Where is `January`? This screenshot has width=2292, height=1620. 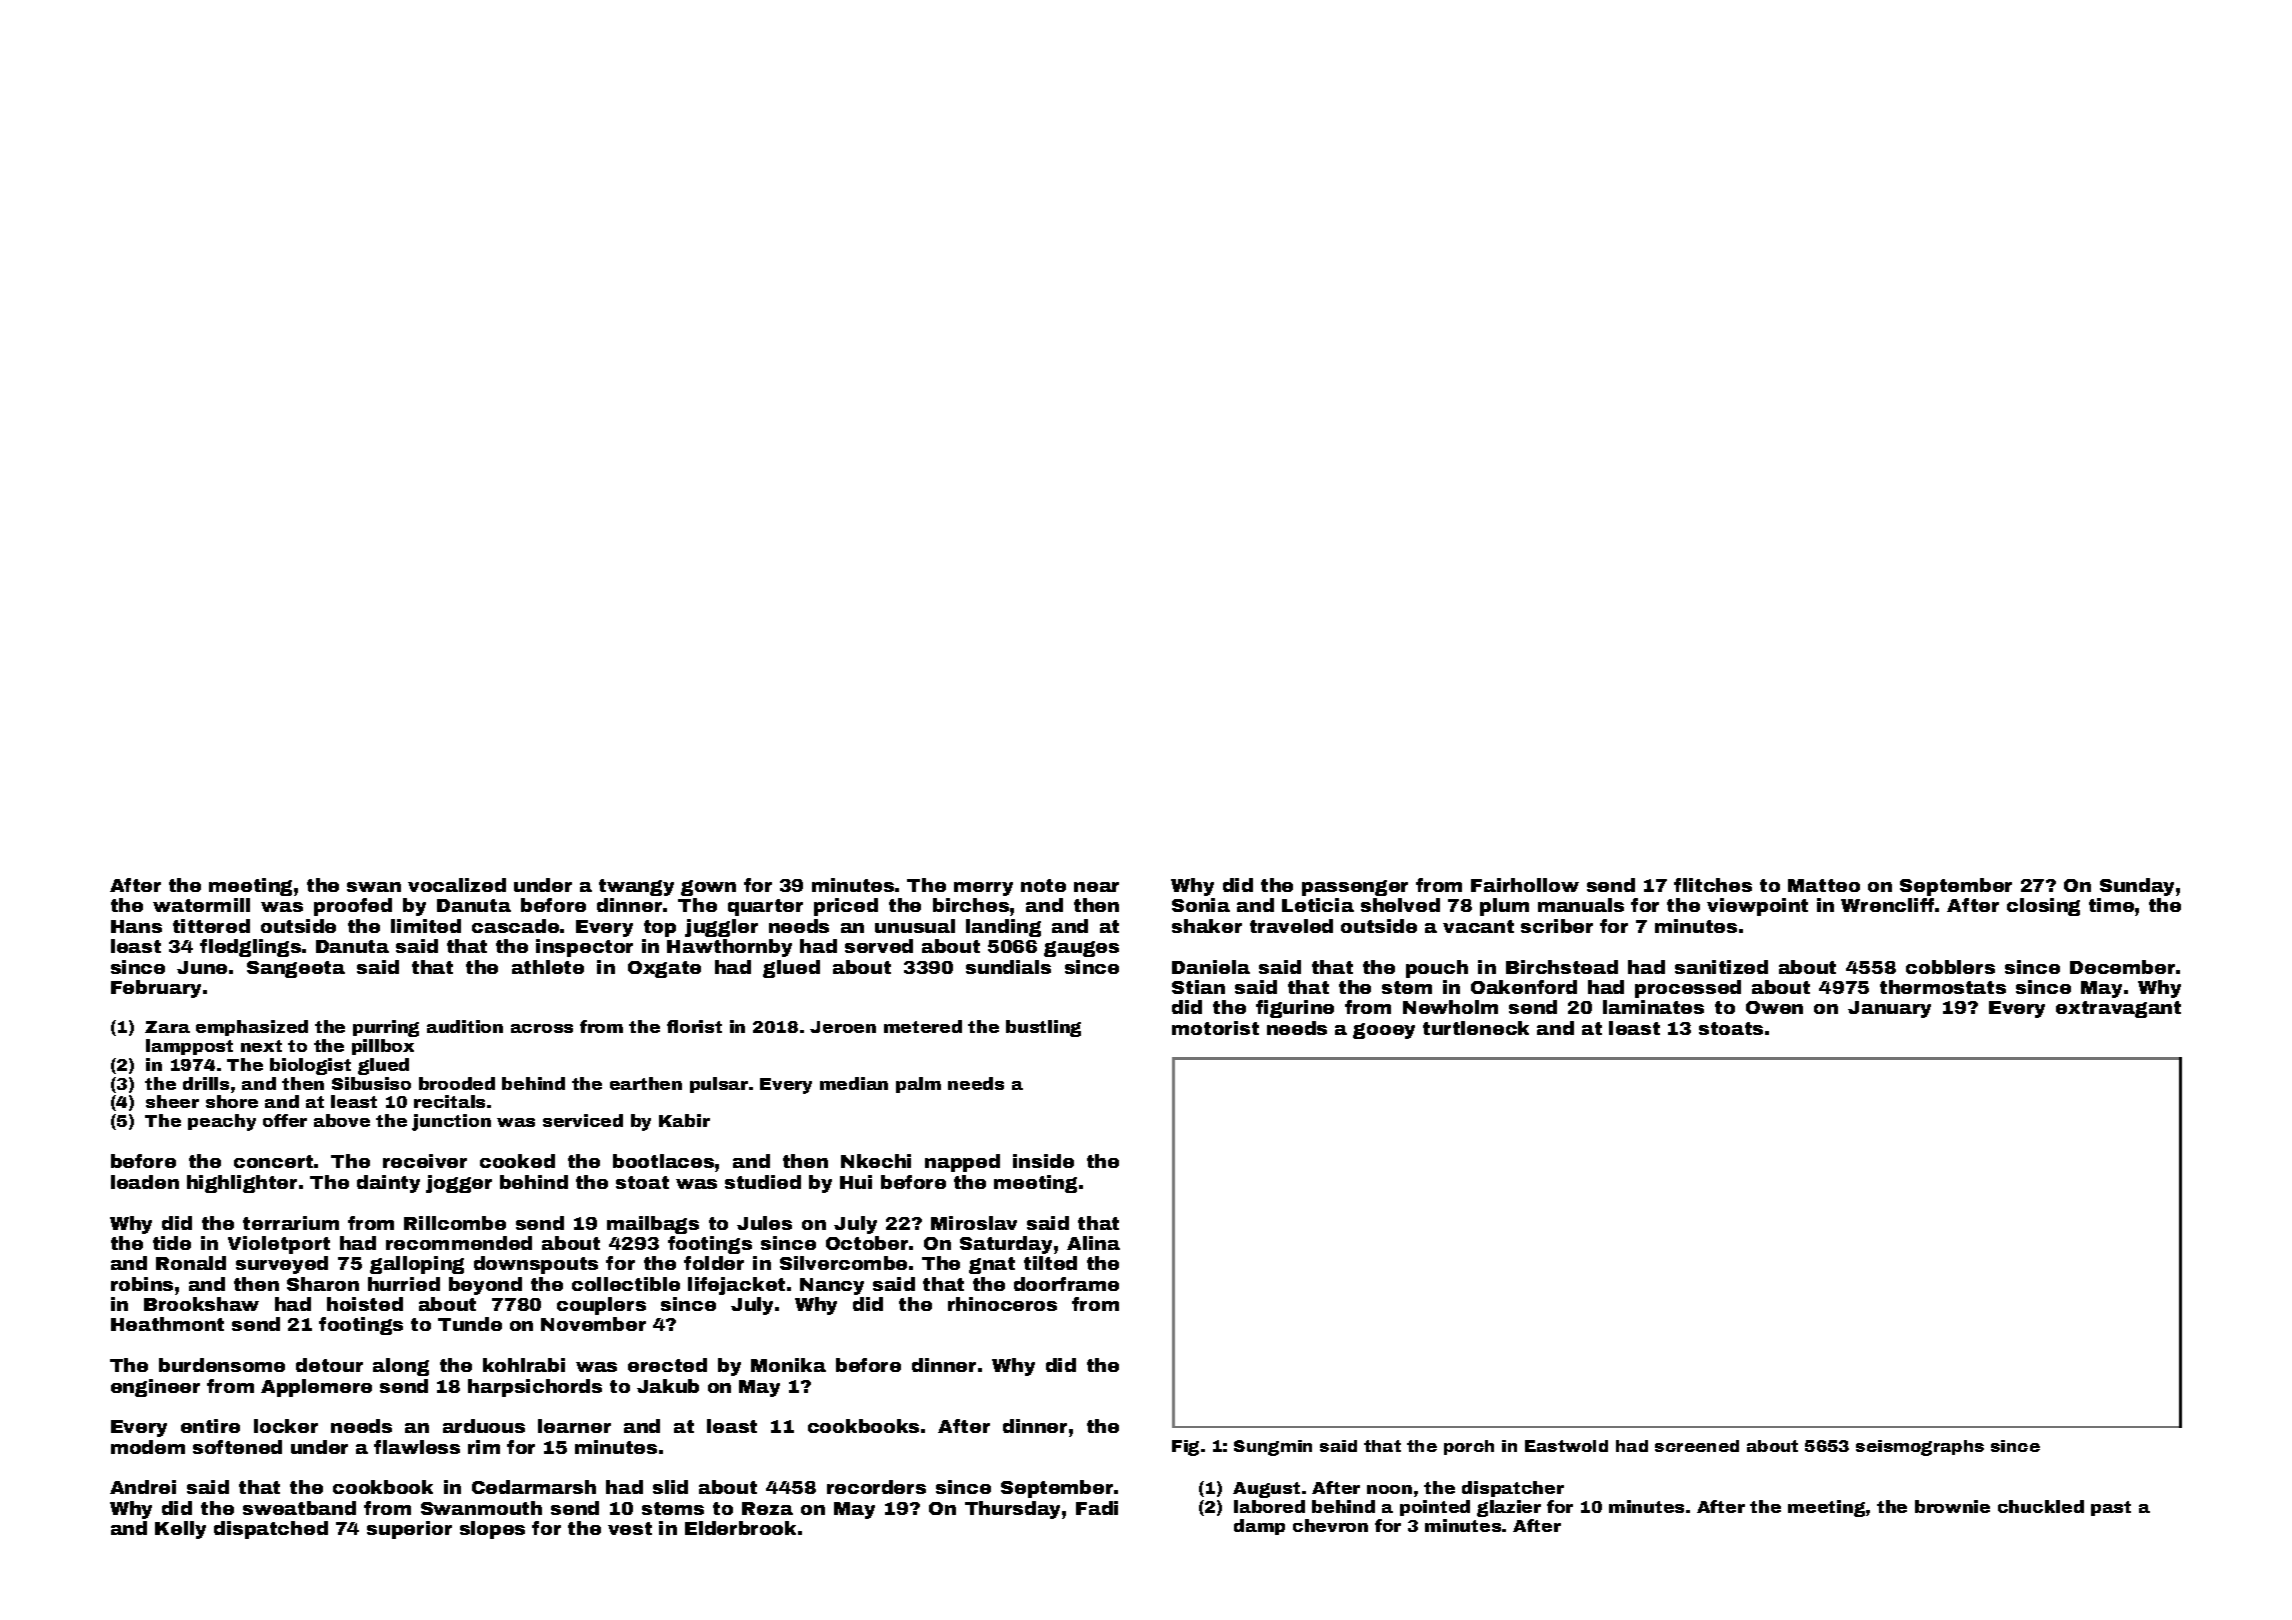 January is located at coordinates (1889, 1009).
